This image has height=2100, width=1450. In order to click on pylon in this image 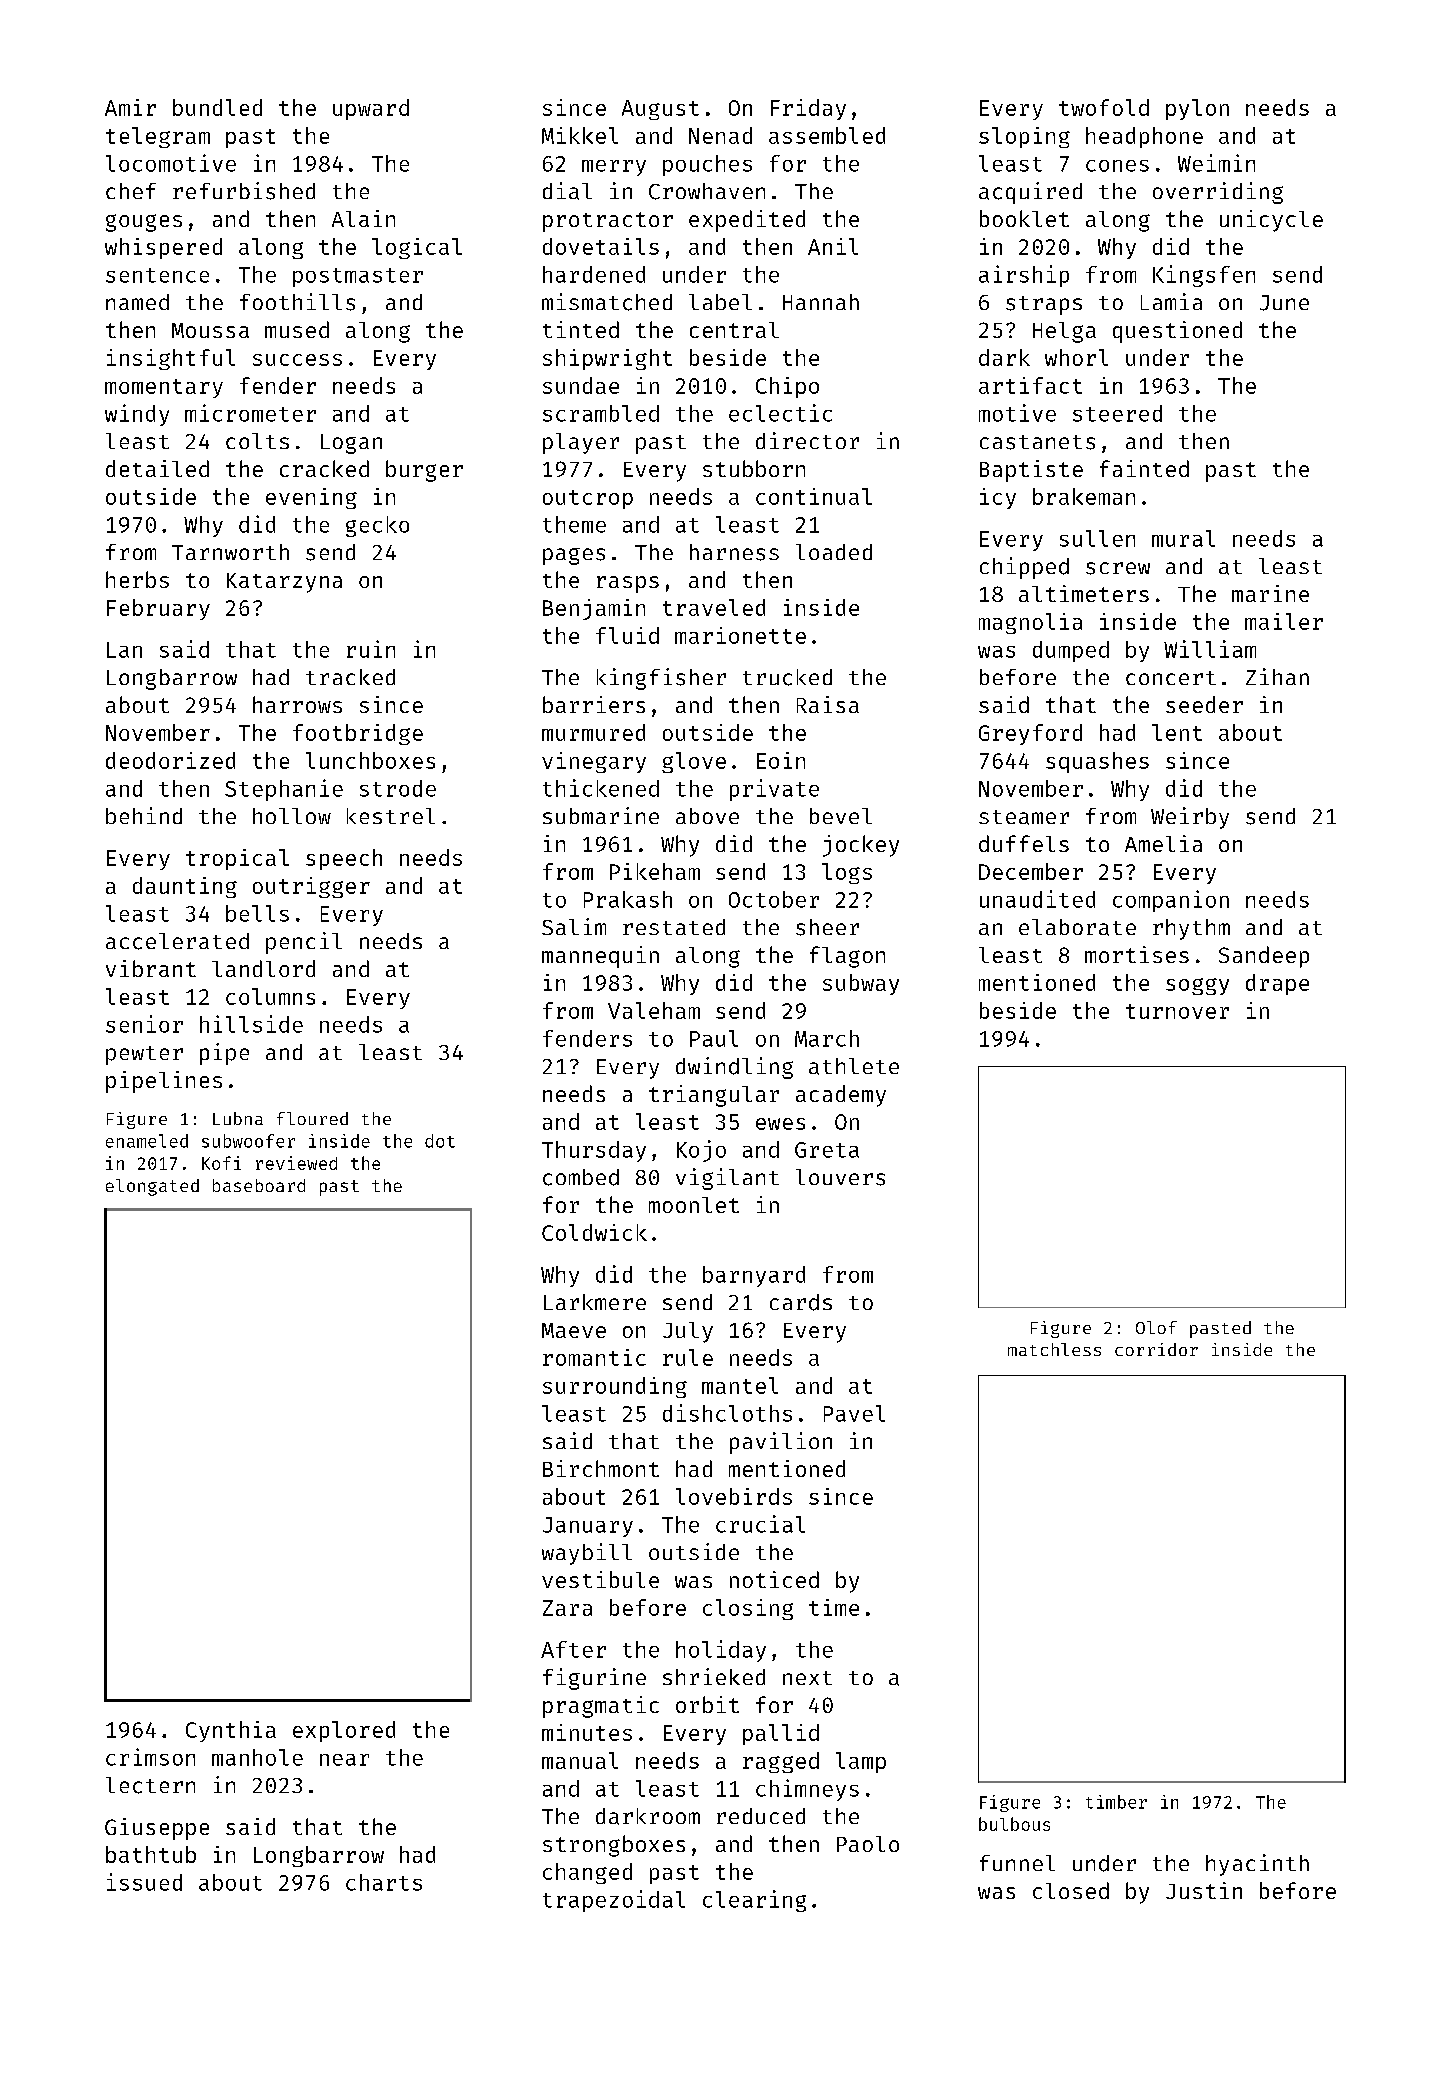, I will do `click(1197, 109)`.
